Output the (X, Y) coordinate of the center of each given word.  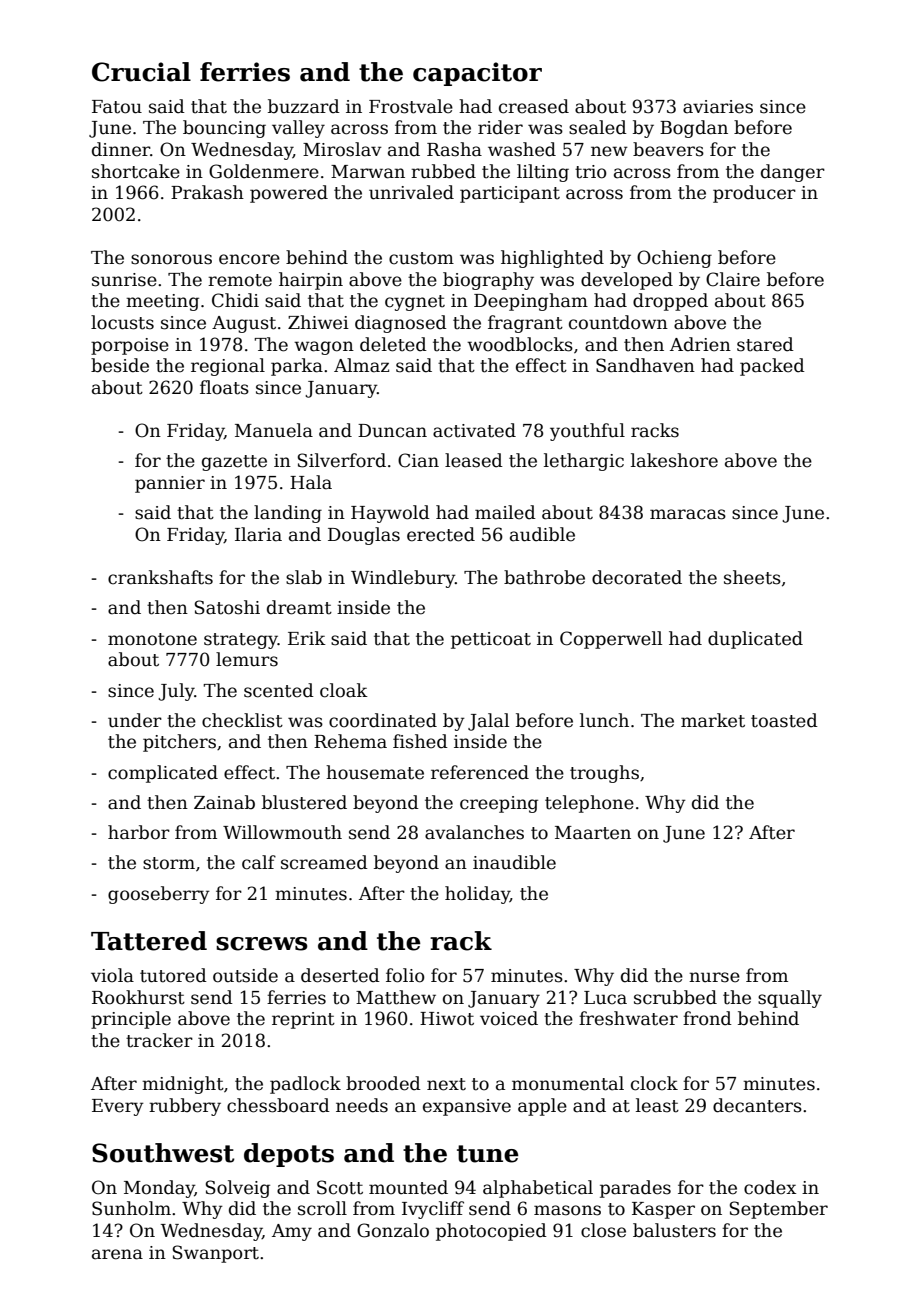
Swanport (216, 1254)
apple (542, 1107)
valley (298, 129)
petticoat (491, 640)
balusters (674, 1230)
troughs (604, 774)
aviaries (718, 107)
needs (362, 1105)
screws (262, 944)
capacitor (477, 74)
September (779, 1210)
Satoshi (227, 607)
